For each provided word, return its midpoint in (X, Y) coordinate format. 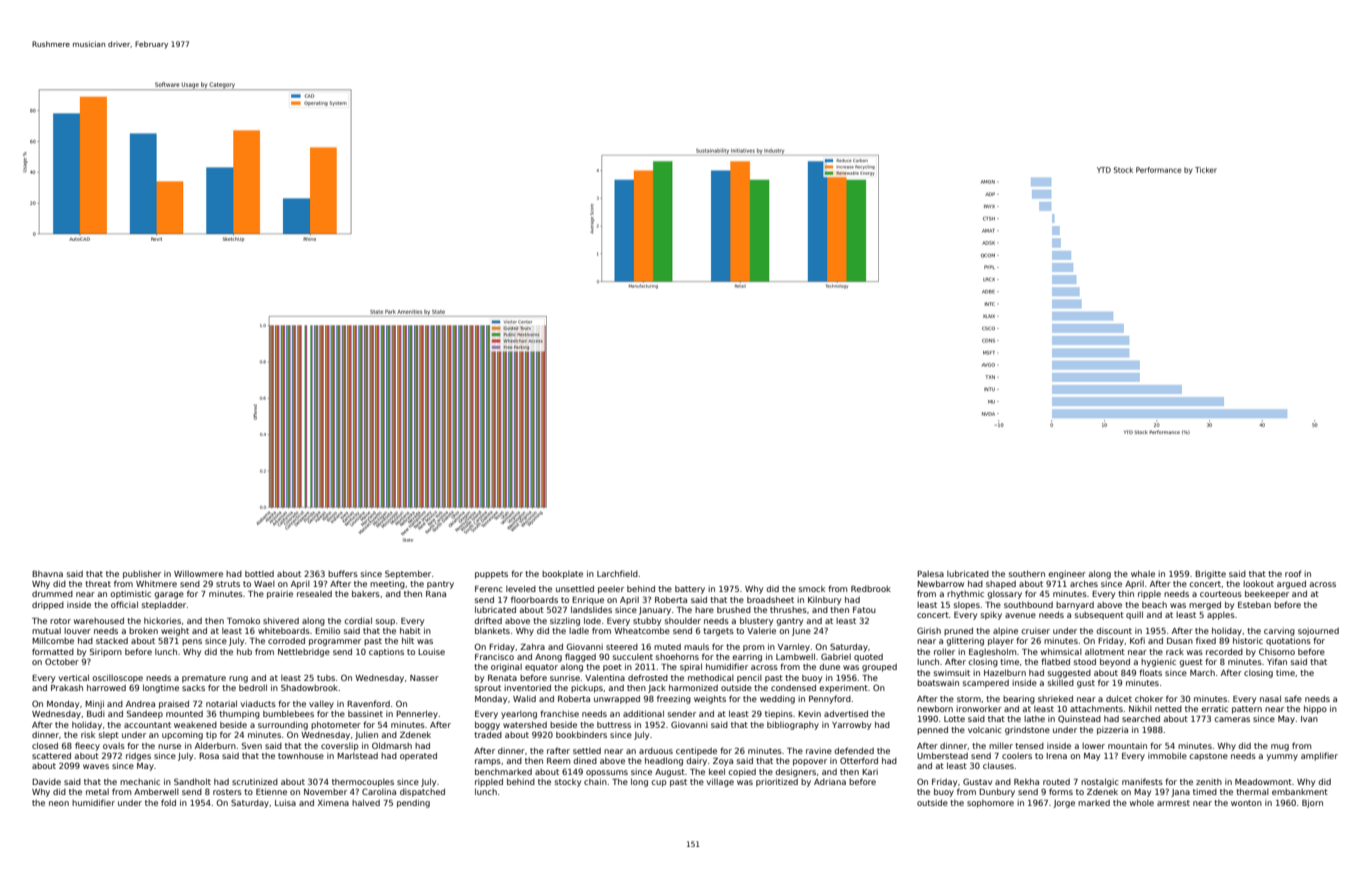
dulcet (1119, 698)
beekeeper (1267, 594)
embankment (1300, 792)
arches (1084, 583)
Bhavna (47, 574)
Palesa (930, 574)
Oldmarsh (392, 745)
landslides (591, 609)
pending (413, 803)
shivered (281, 620)
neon (59, 803)
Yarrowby (851, 725)
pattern (1247, 710)
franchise (559, 713)
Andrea (140, 704)
